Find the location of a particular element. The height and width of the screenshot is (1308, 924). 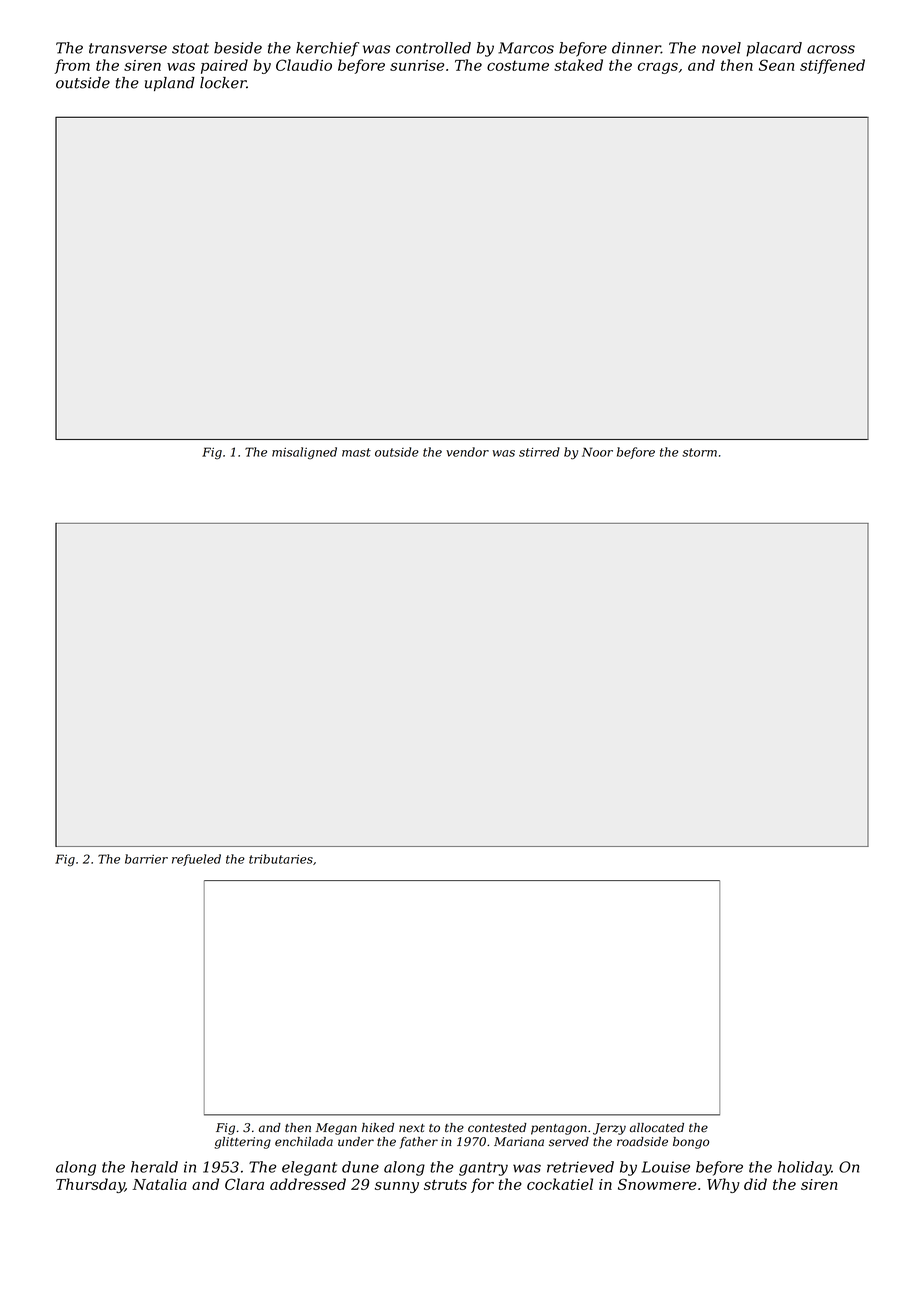

misaligned is located at coordinates (304, 453).
